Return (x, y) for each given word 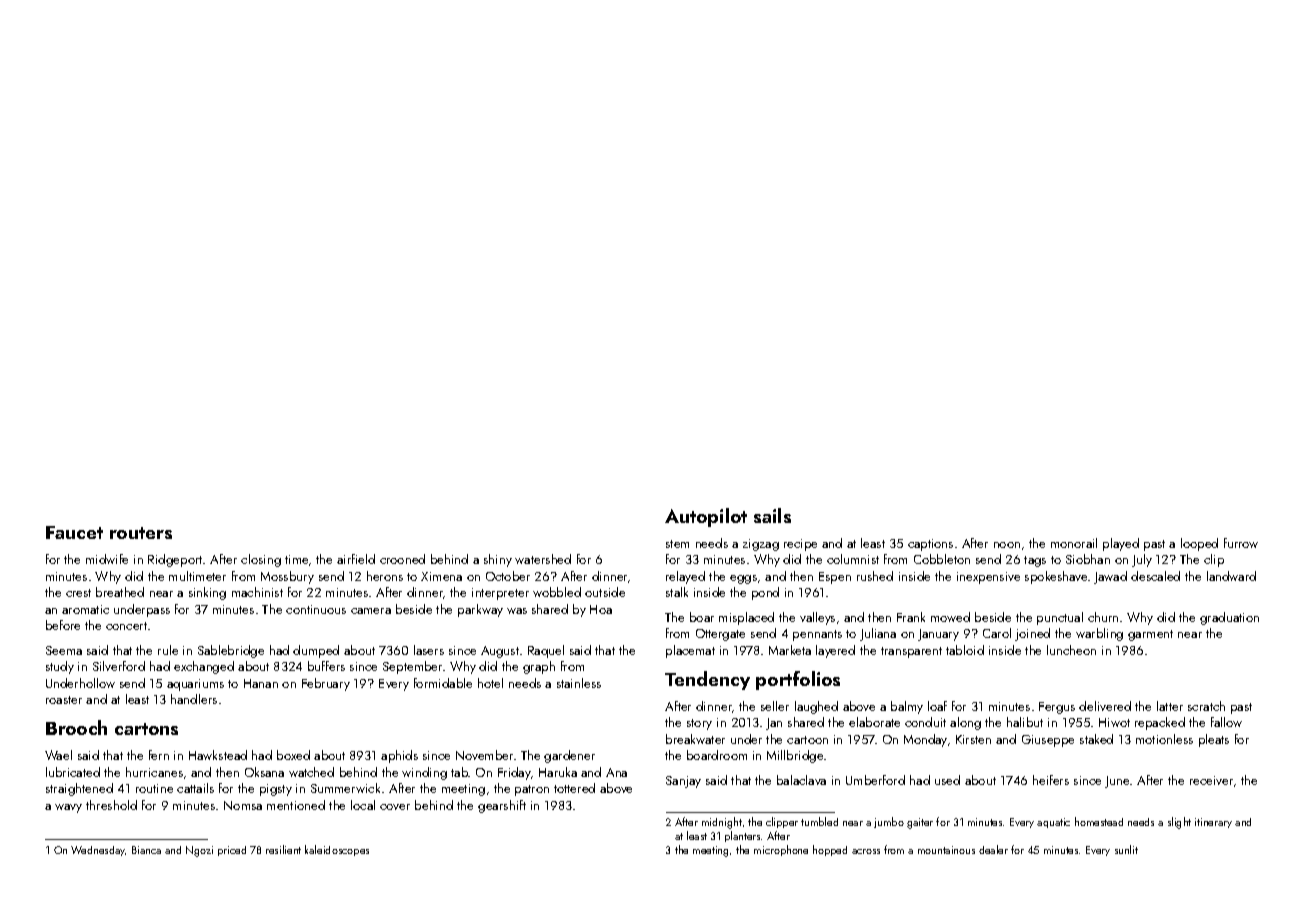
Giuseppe (1048, 741)
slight (1179, 823)
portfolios (798, 680)
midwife (107, 559)
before (63, 625)
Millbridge (795, 756)
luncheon (1071, 650)
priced (232, 851)
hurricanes (154, 772)
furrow (1241, 543)
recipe (800, 545)
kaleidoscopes (337, 850)
